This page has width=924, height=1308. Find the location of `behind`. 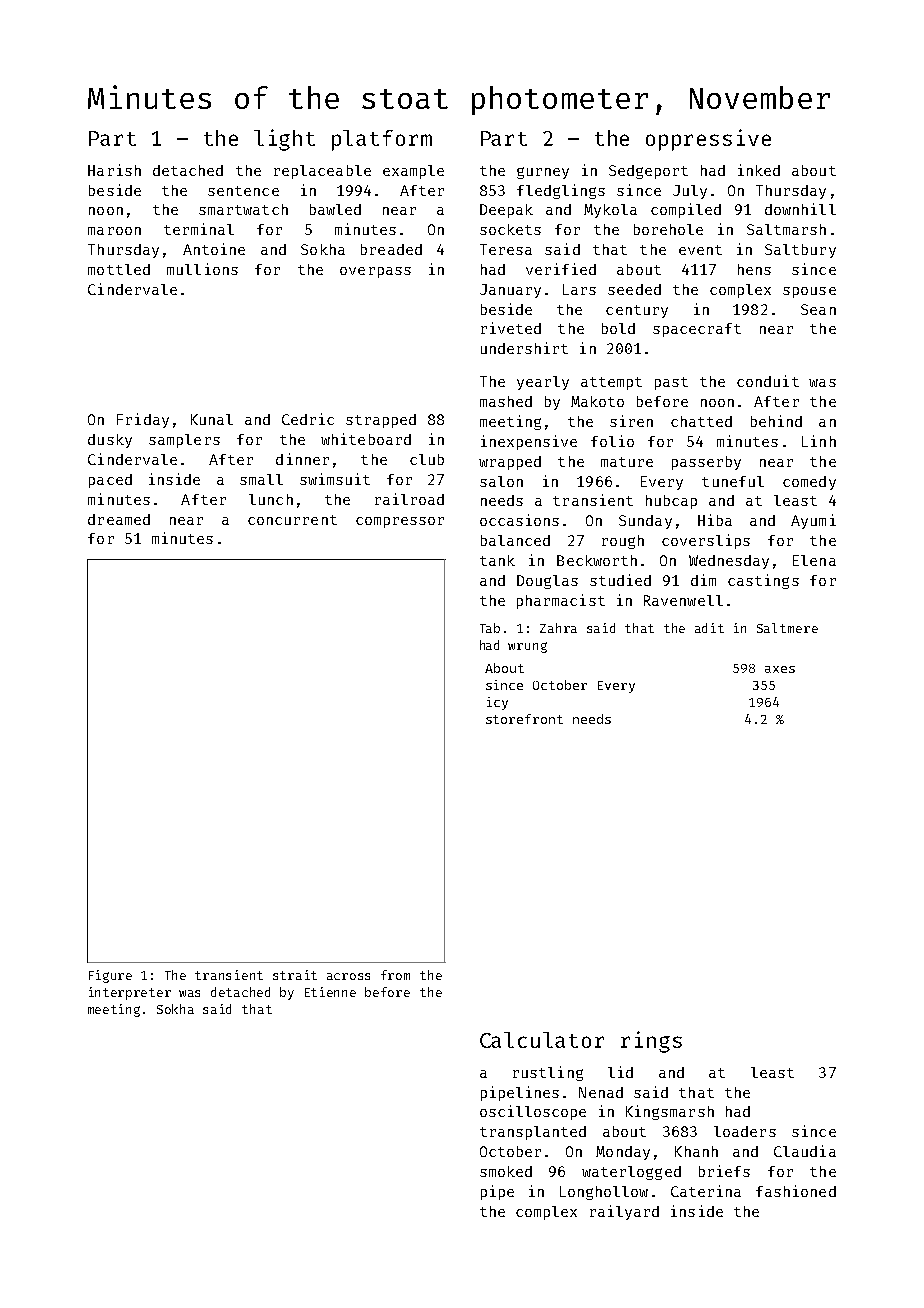

behind is located at coordinates (776, 421).
